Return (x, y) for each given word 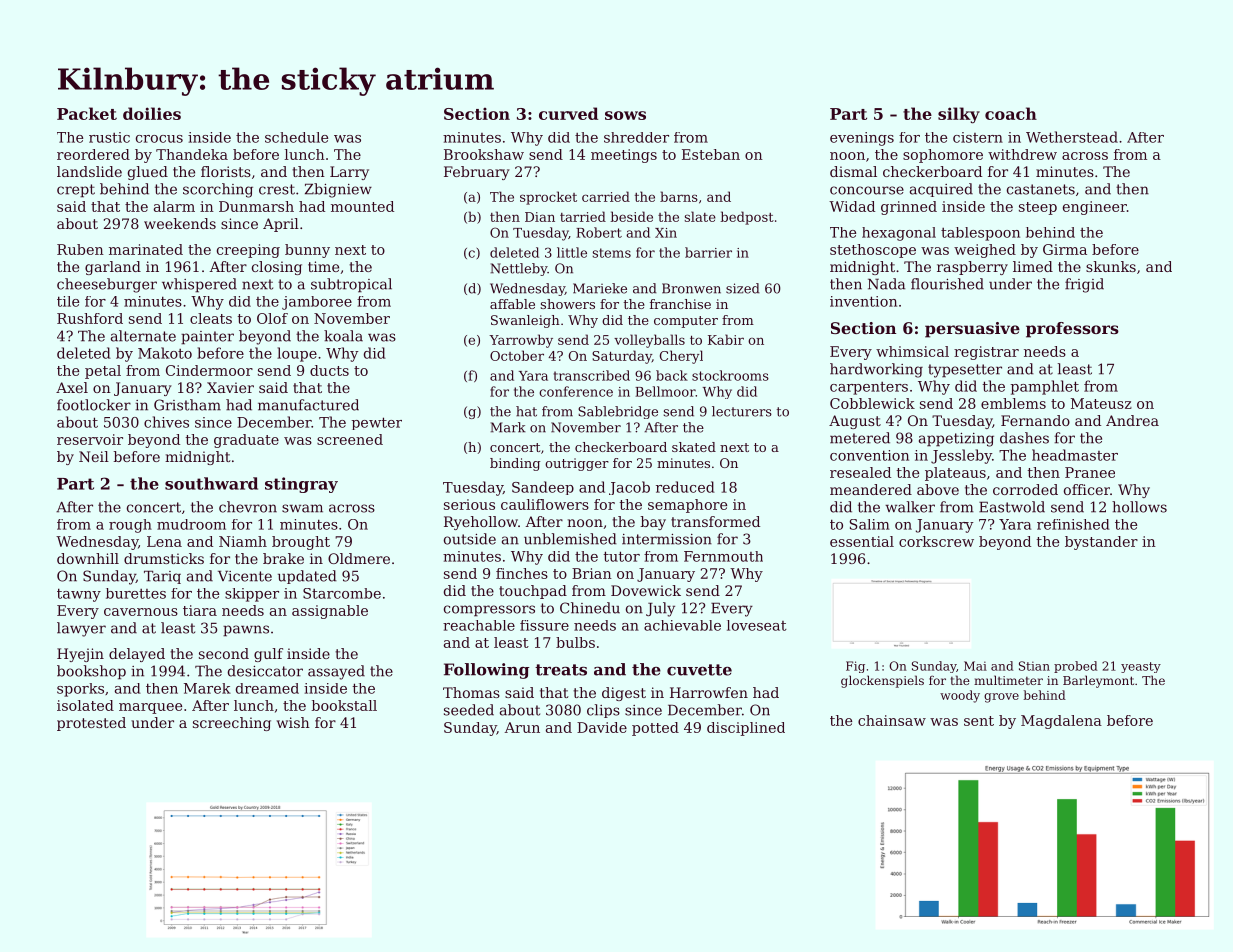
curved (568, 113)
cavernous (141, 612)
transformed (715, 521)
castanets (1041, 189)
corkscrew (936, 541)
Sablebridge (618, 412)
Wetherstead (1072, 137)
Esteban (711, 154)
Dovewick (646, 590)
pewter (377, 423)
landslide (89, 171)
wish (293, 722)
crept (76, 191)
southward (211, 483)
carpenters (869, 388)
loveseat (757, 625)
